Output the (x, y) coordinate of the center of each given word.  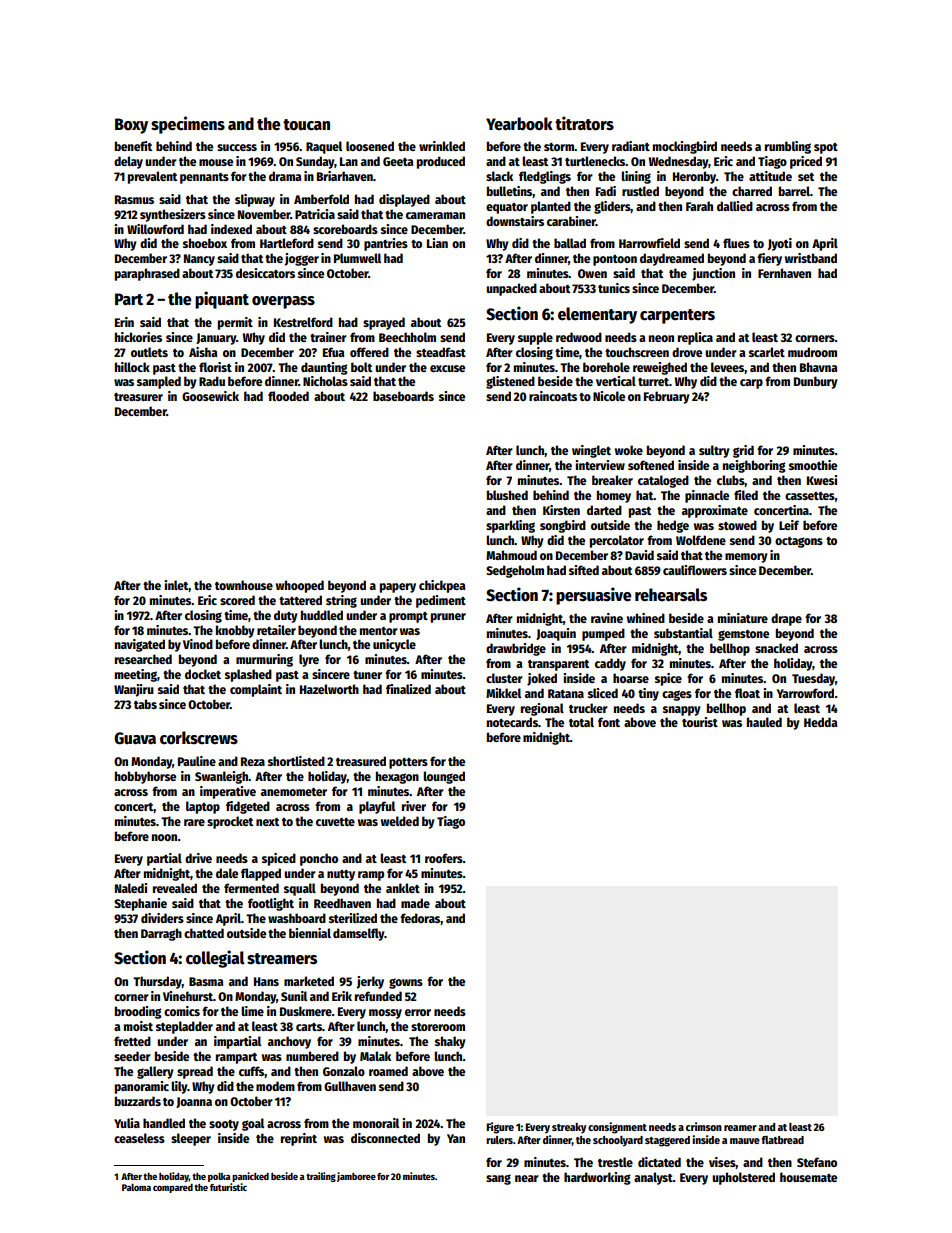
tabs (145, 704)
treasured (361, 761)
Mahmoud (511, 555)
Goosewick (210, 396)
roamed (388, 1071)
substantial (683, 633)
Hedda (820, 722)
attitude (770, 176)
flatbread (782, 1140)
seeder (132, 1056)
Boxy (131, 126)
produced (441, 162)
